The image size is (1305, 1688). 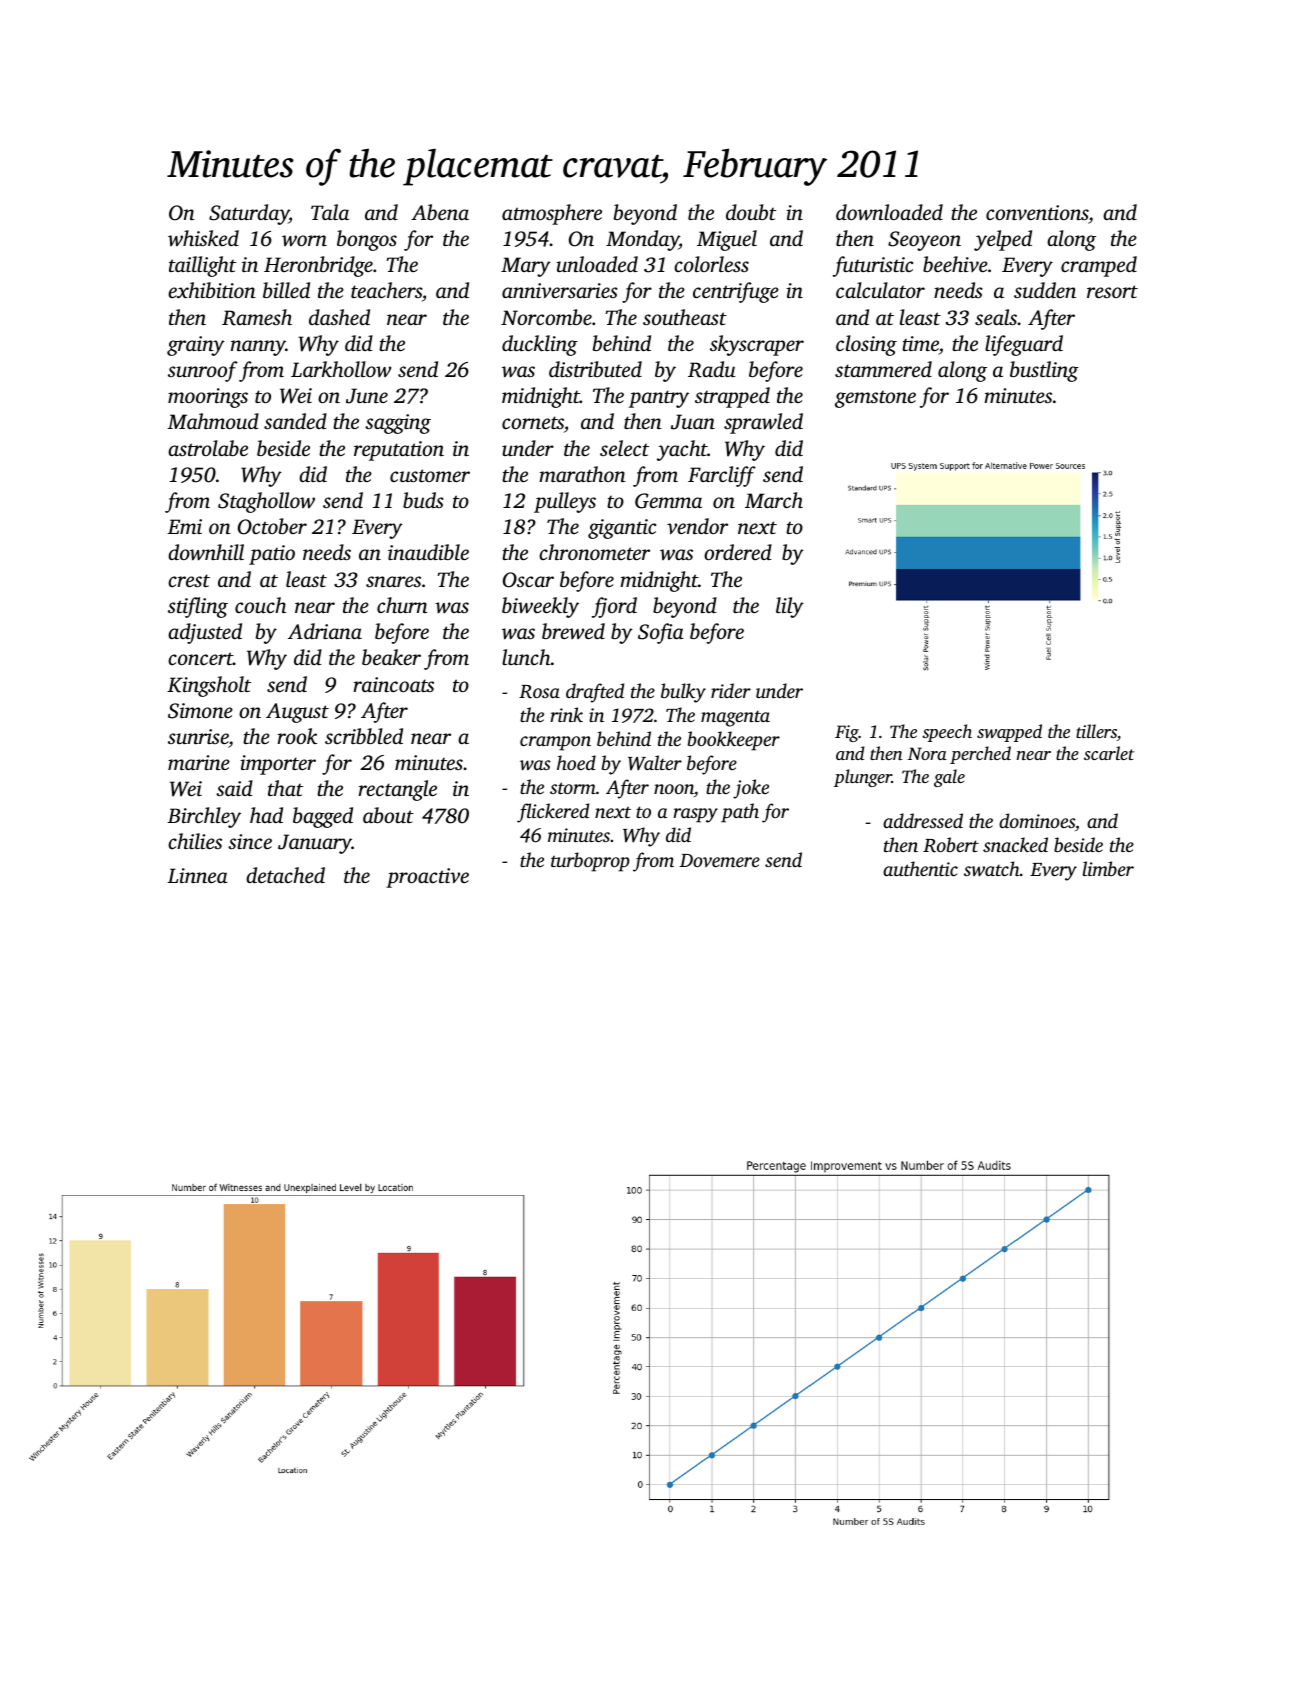 What do you see at coordinates (325, 631) in the screenshot?
I see `Adriana` at bounding box center [325, 631].
